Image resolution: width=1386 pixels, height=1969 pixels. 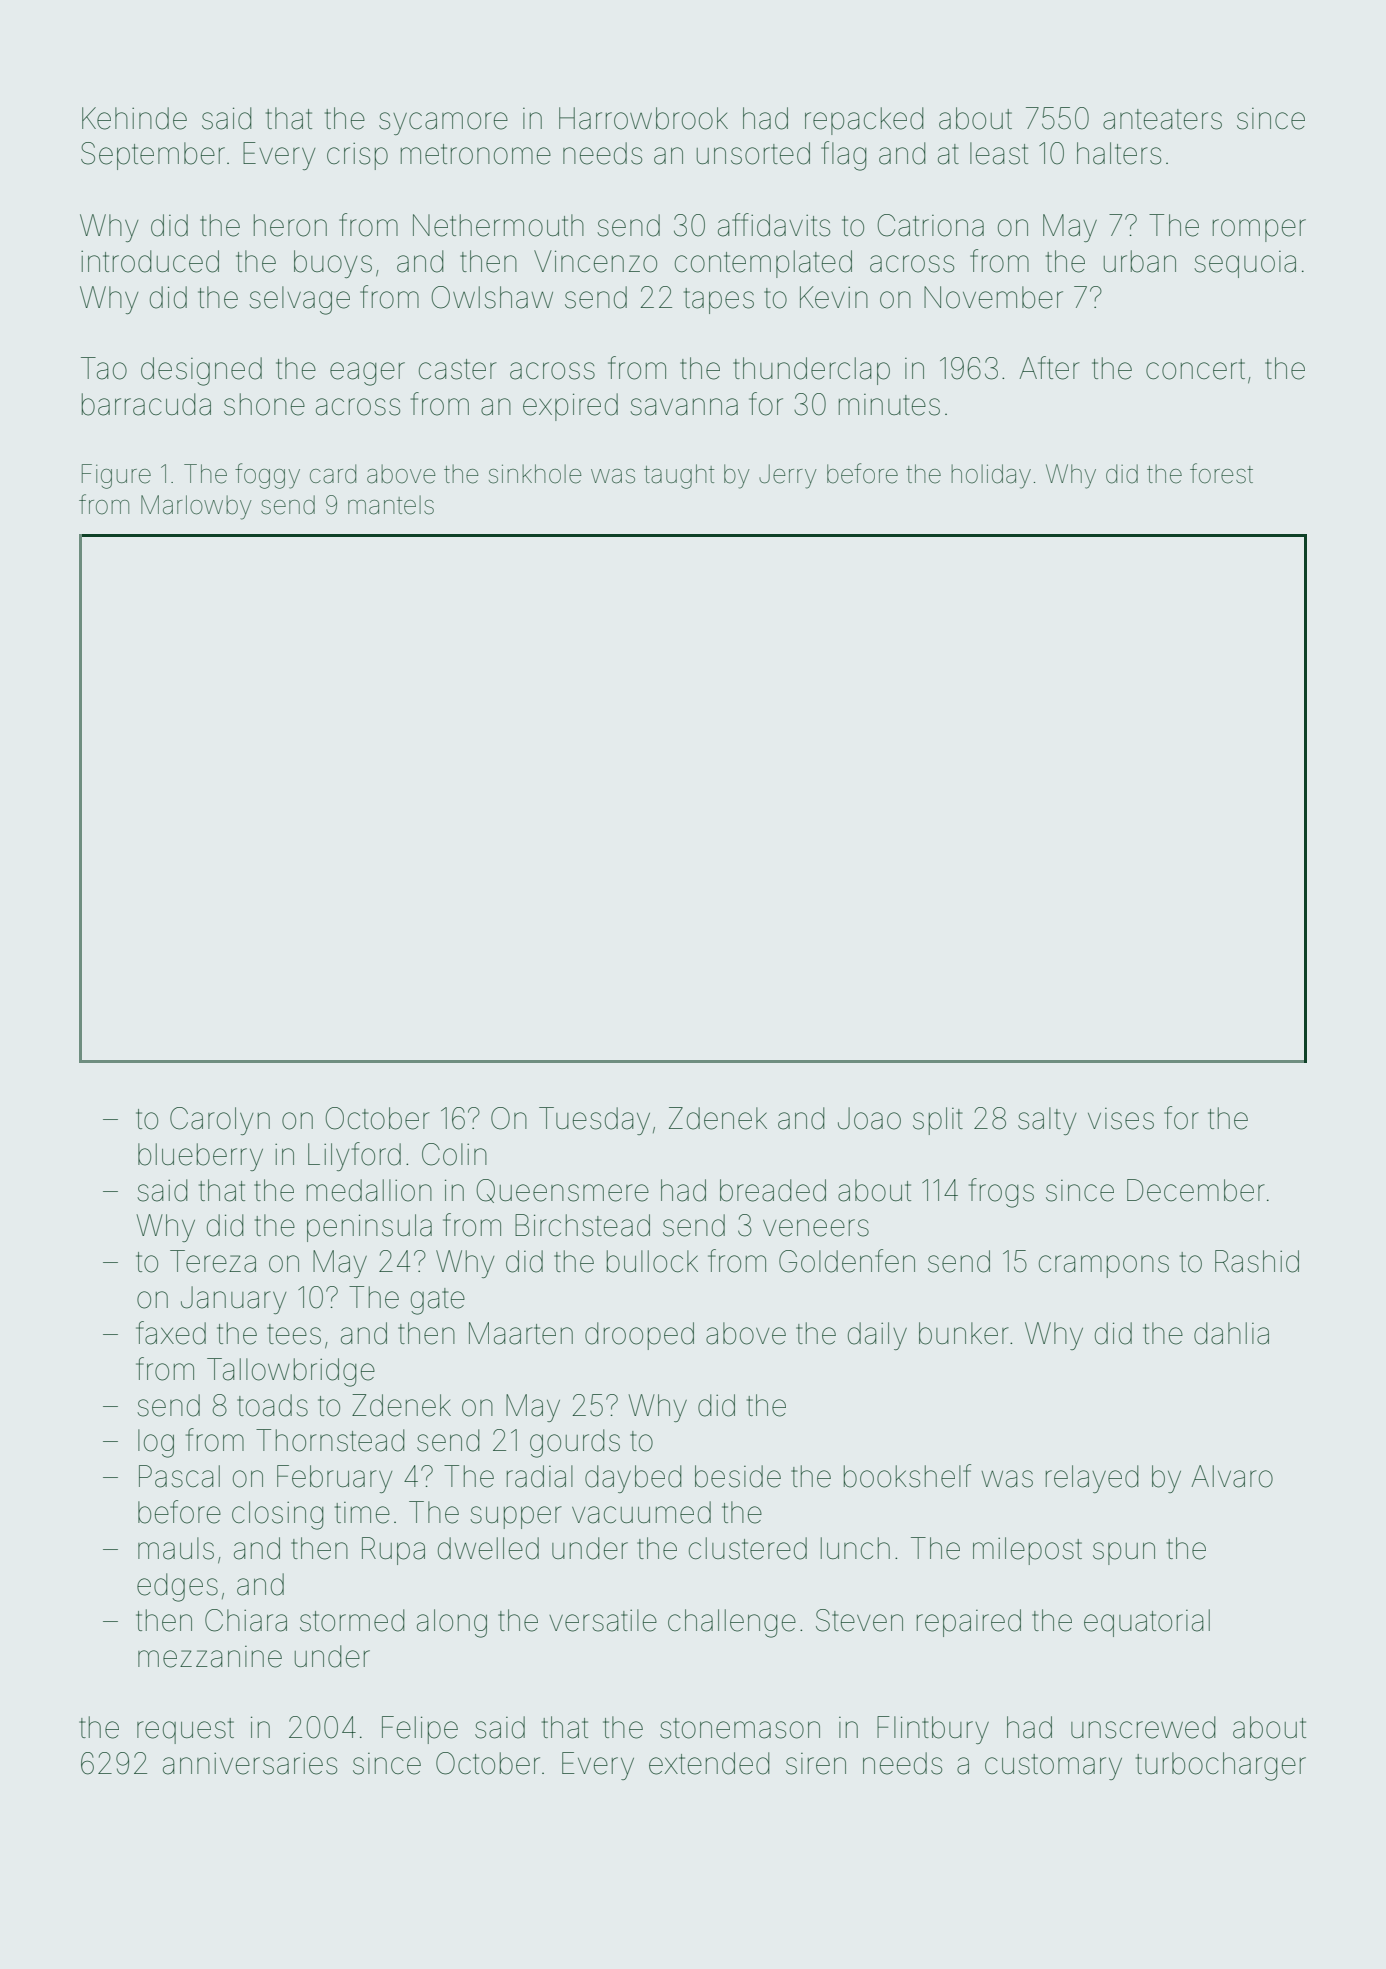 I want to click on Kehinde, so click(x=134, y=118).
